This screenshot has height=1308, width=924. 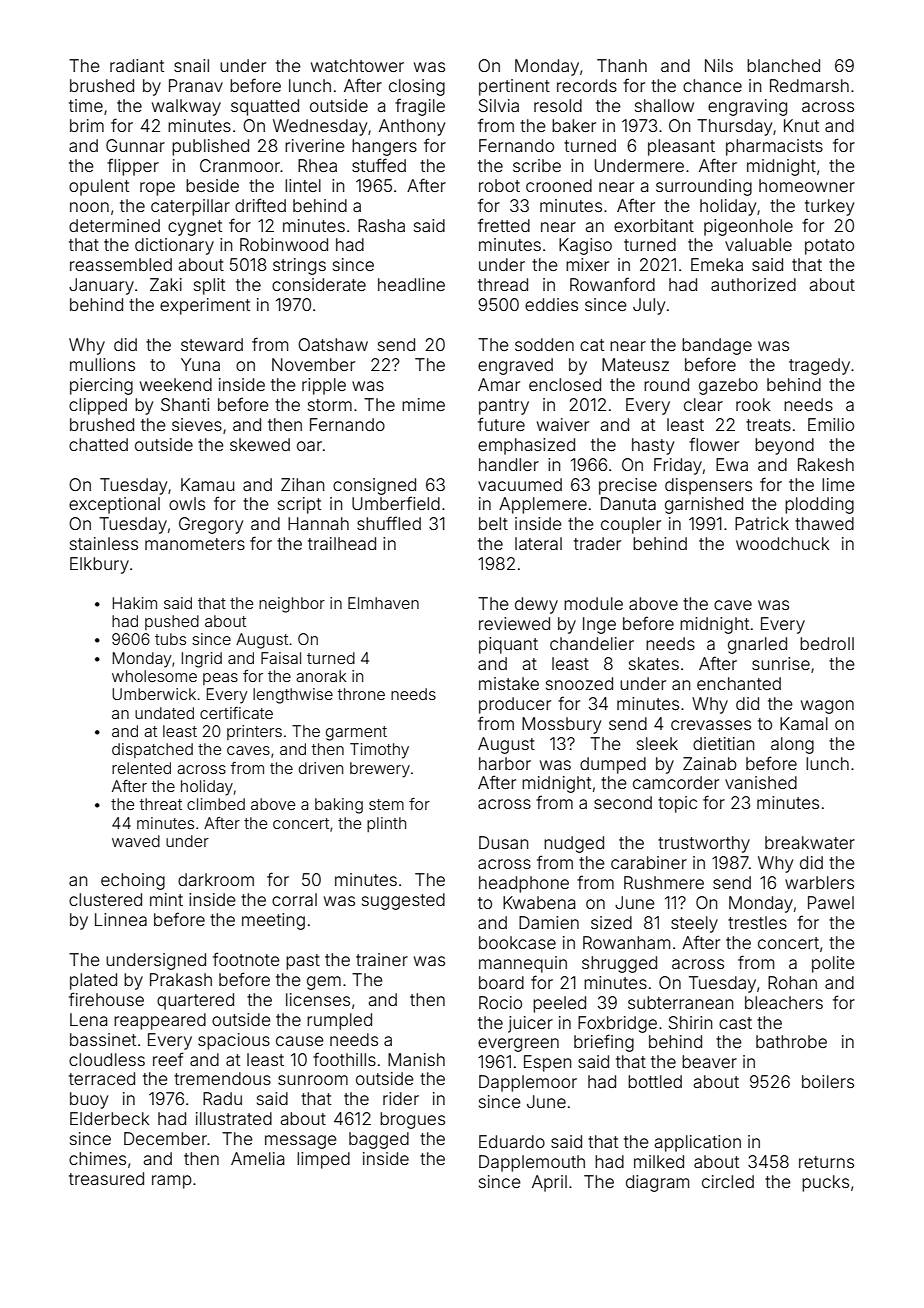 I want to click on Hannah, so click(x=318, y=523).
